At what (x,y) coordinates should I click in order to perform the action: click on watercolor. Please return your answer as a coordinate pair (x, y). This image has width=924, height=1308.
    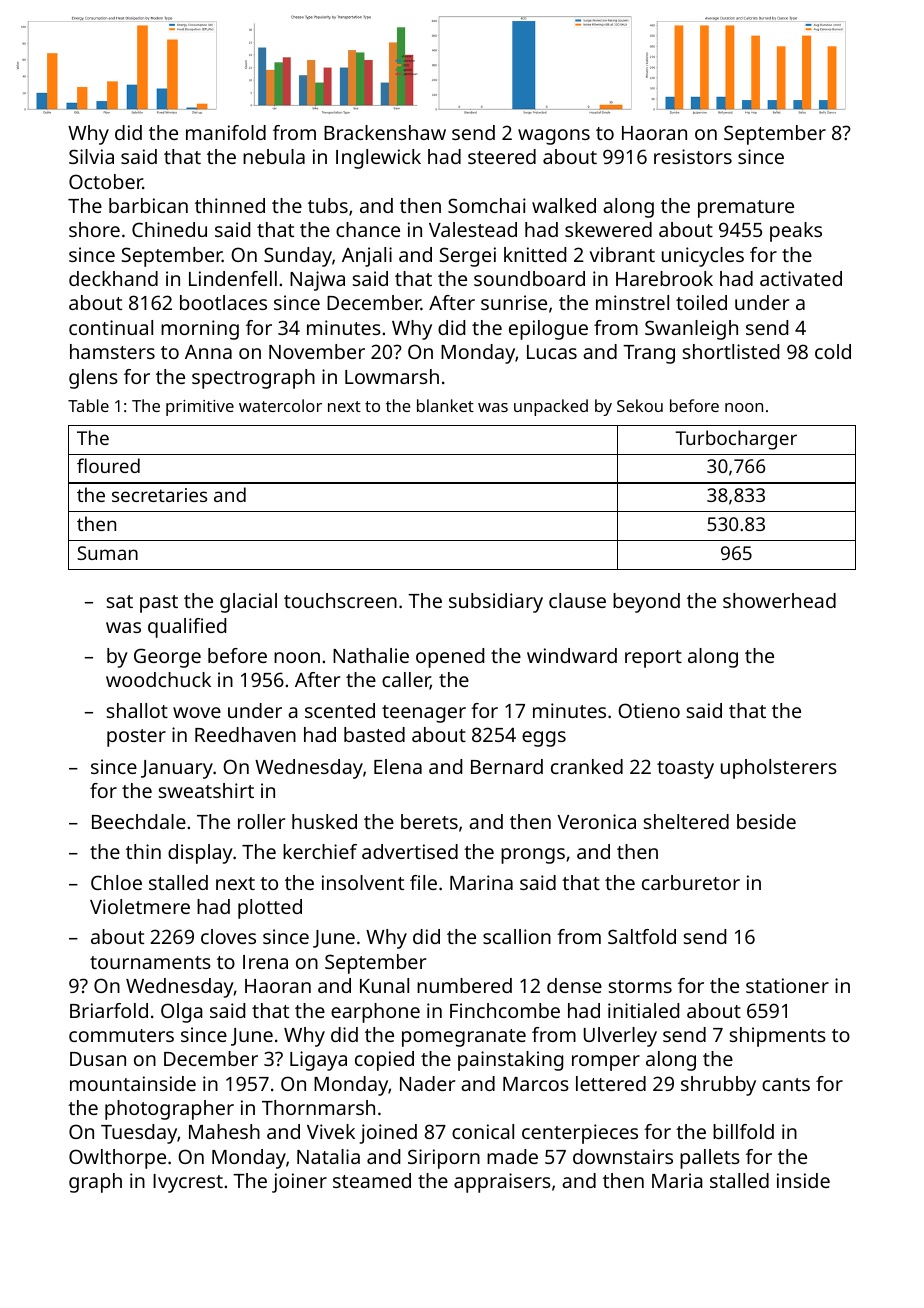
    Looking at the image, I should click on (280, 405).
